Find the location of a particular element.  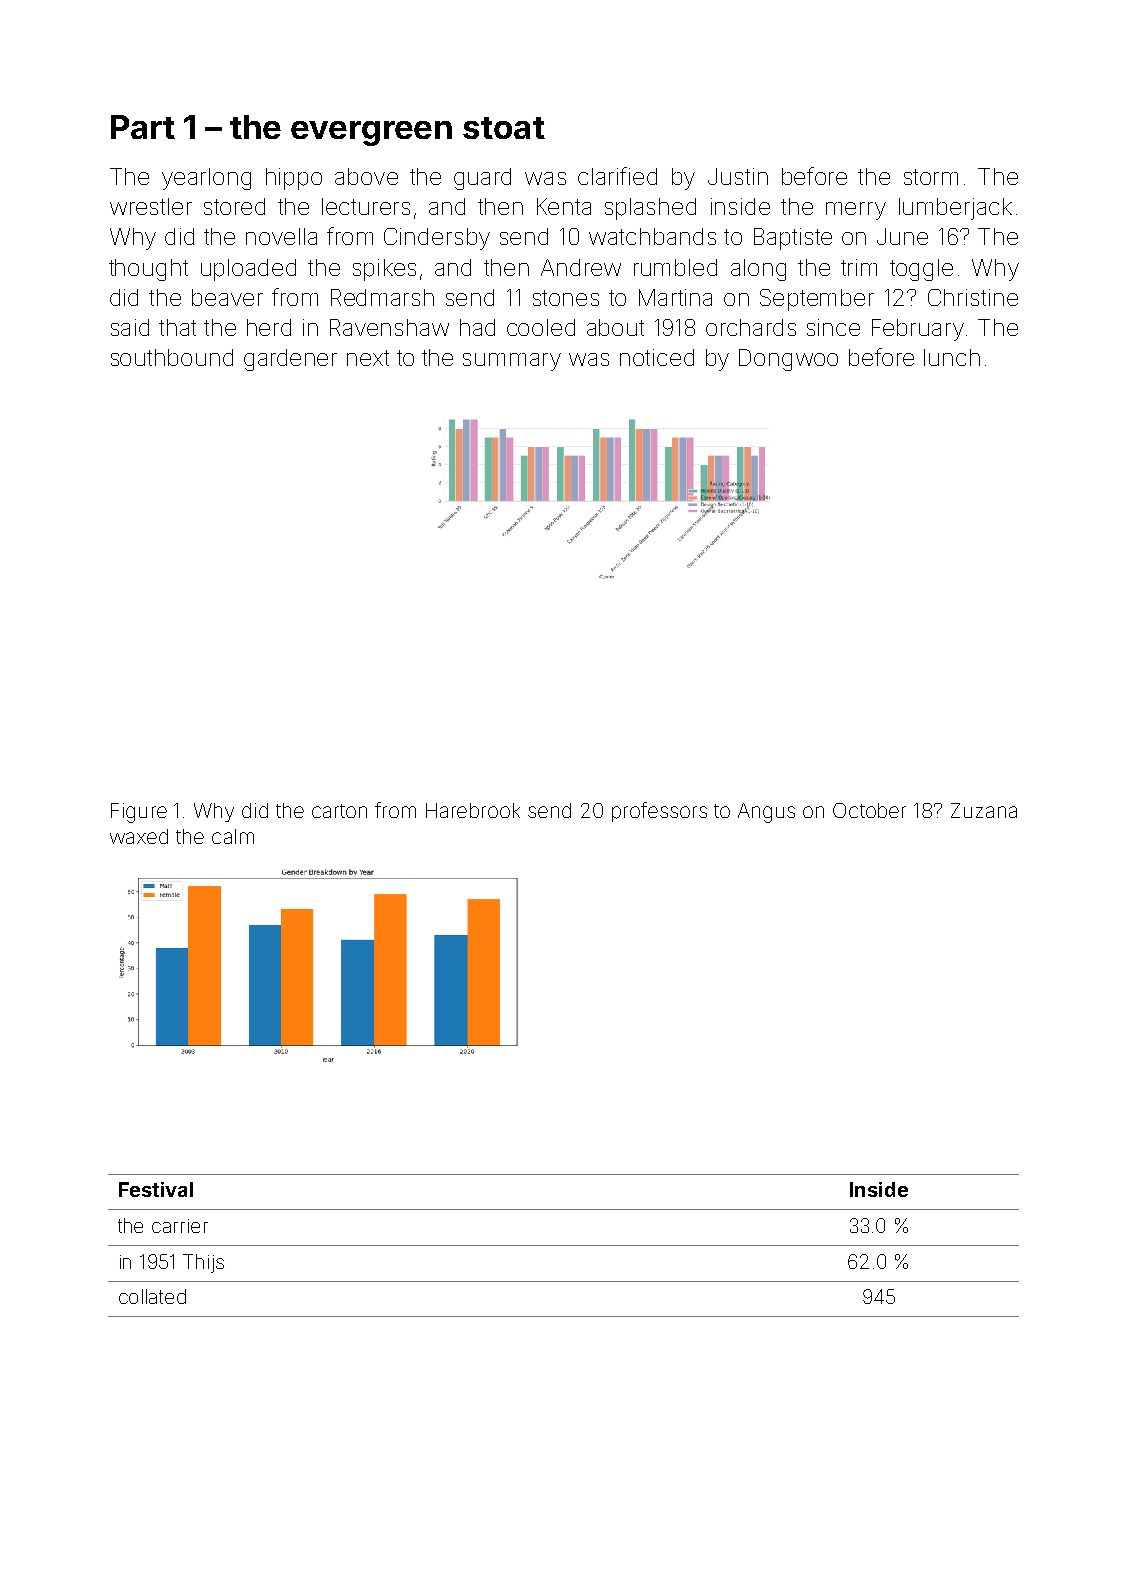

Figure is located at coordinates (139, 813).
